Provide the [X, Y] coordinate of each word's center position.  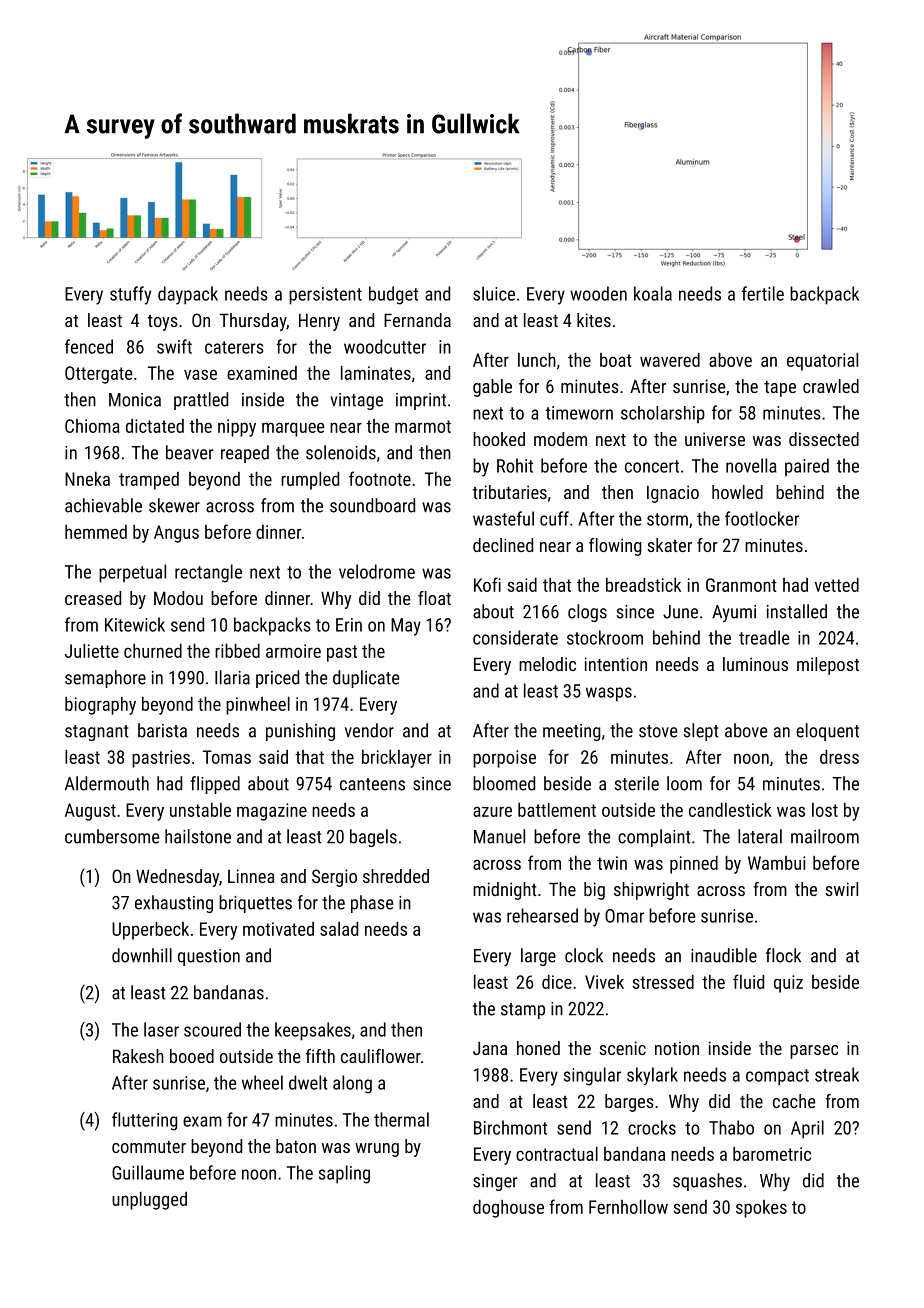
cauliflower [381, 1056]
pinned [694, 865]
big [594, 891]
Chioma [92, 426]
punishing [300, 732]
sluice [494, 293]
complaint [654, 838]
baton [296, 1146]
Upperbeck [150, 931]
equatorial [822, 362]
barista [162, 730]
